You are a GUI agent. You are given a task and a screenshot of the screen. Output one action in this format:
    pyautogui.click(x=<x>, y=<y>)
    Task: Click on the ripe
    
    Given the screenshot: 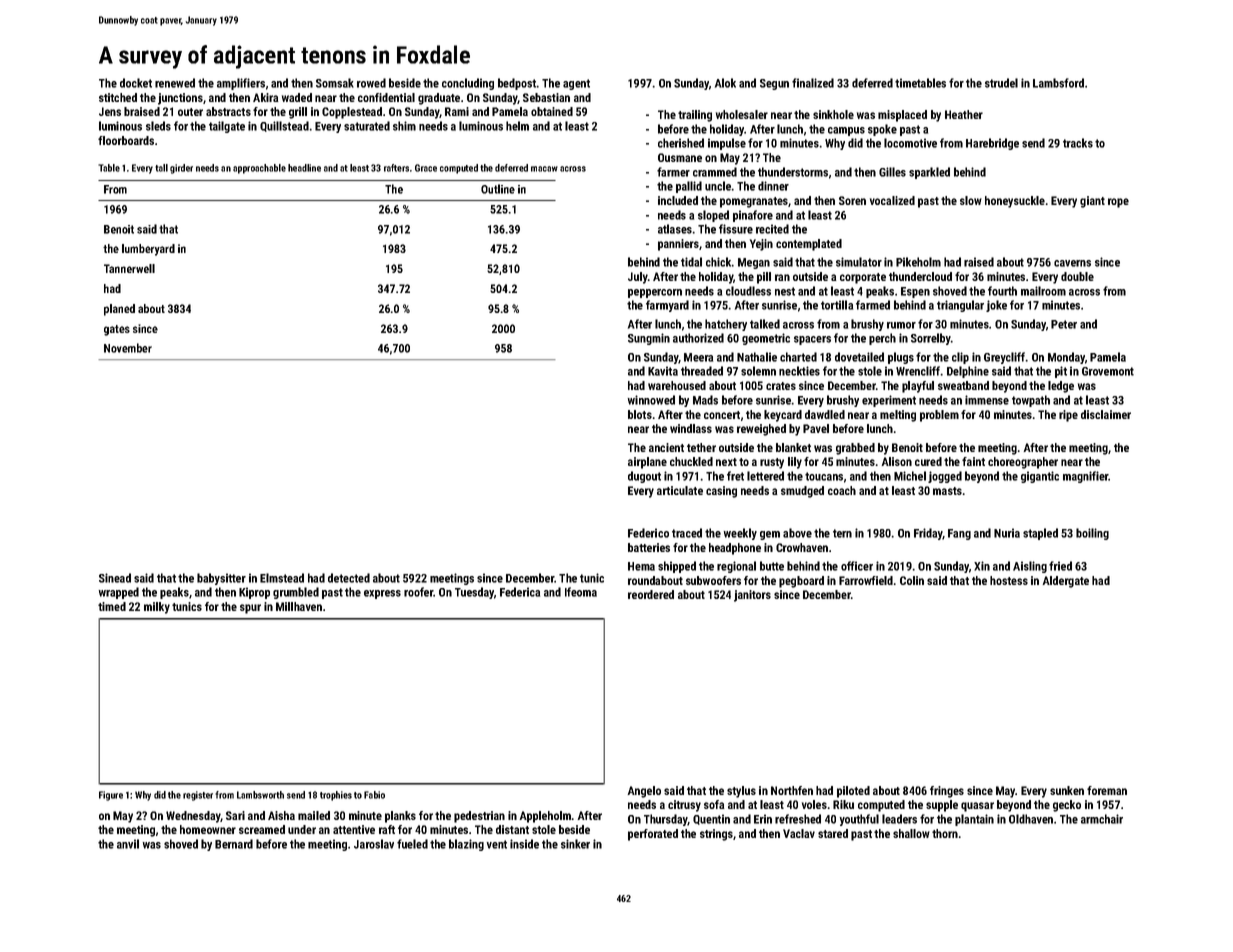 What is the action you would take?
    pyautogui.click(x=1068, y=416)
